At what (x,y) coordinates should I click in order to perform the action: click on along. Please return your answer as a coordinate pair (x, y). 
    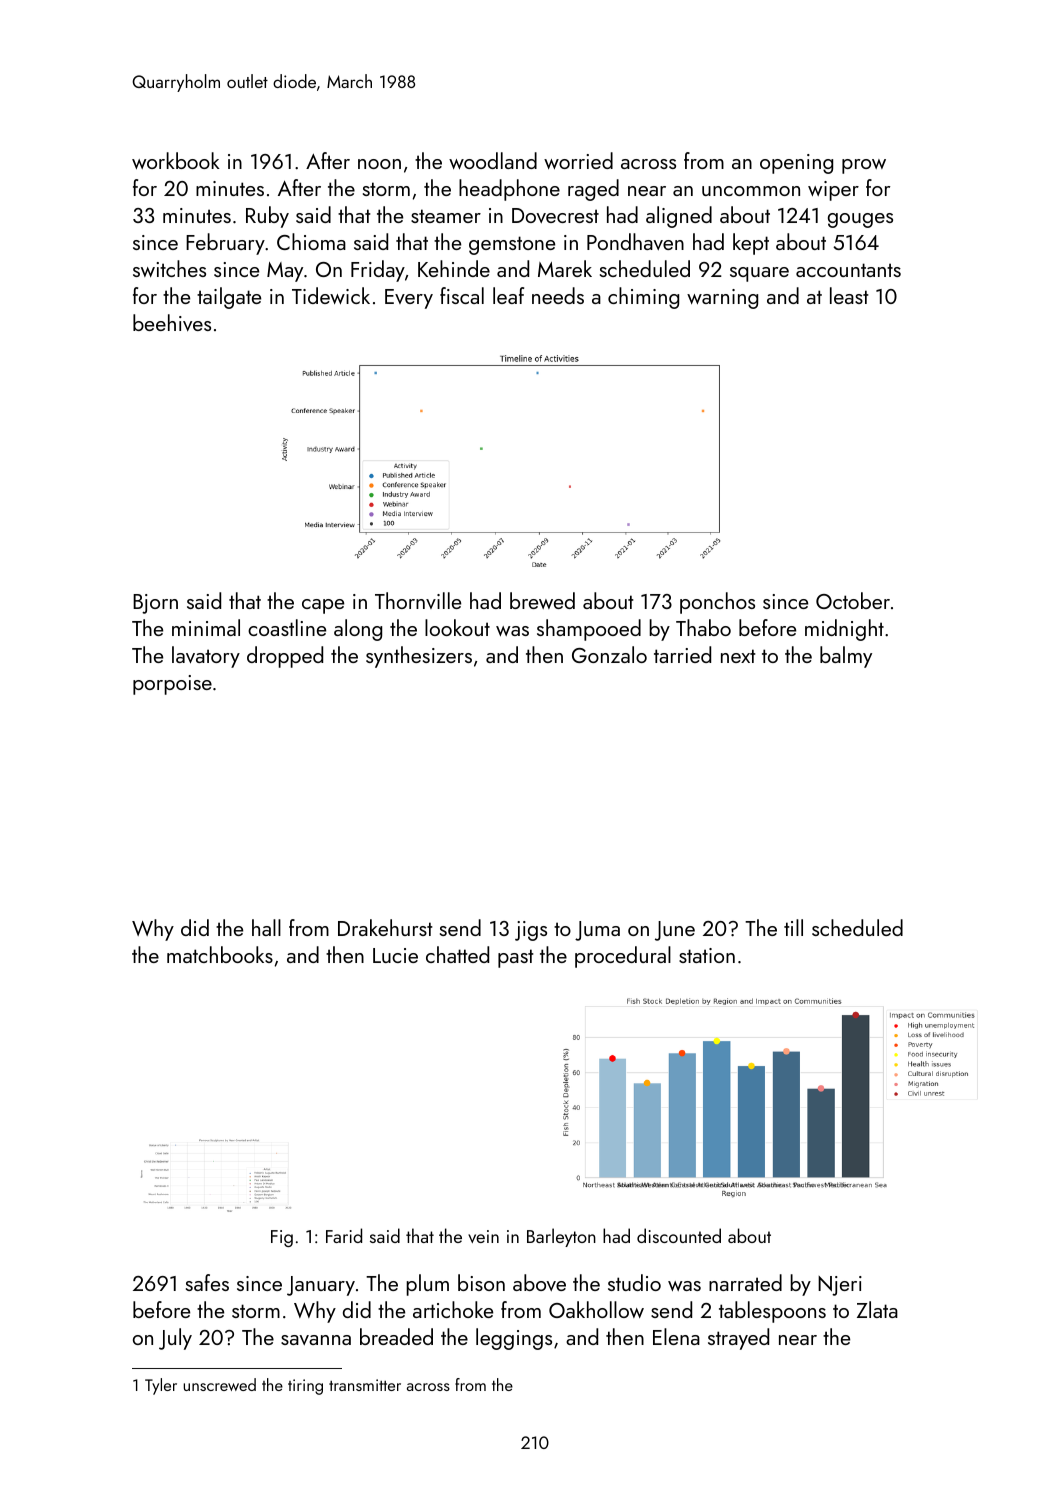
    Looking at the image, I should click on (358, 630).
